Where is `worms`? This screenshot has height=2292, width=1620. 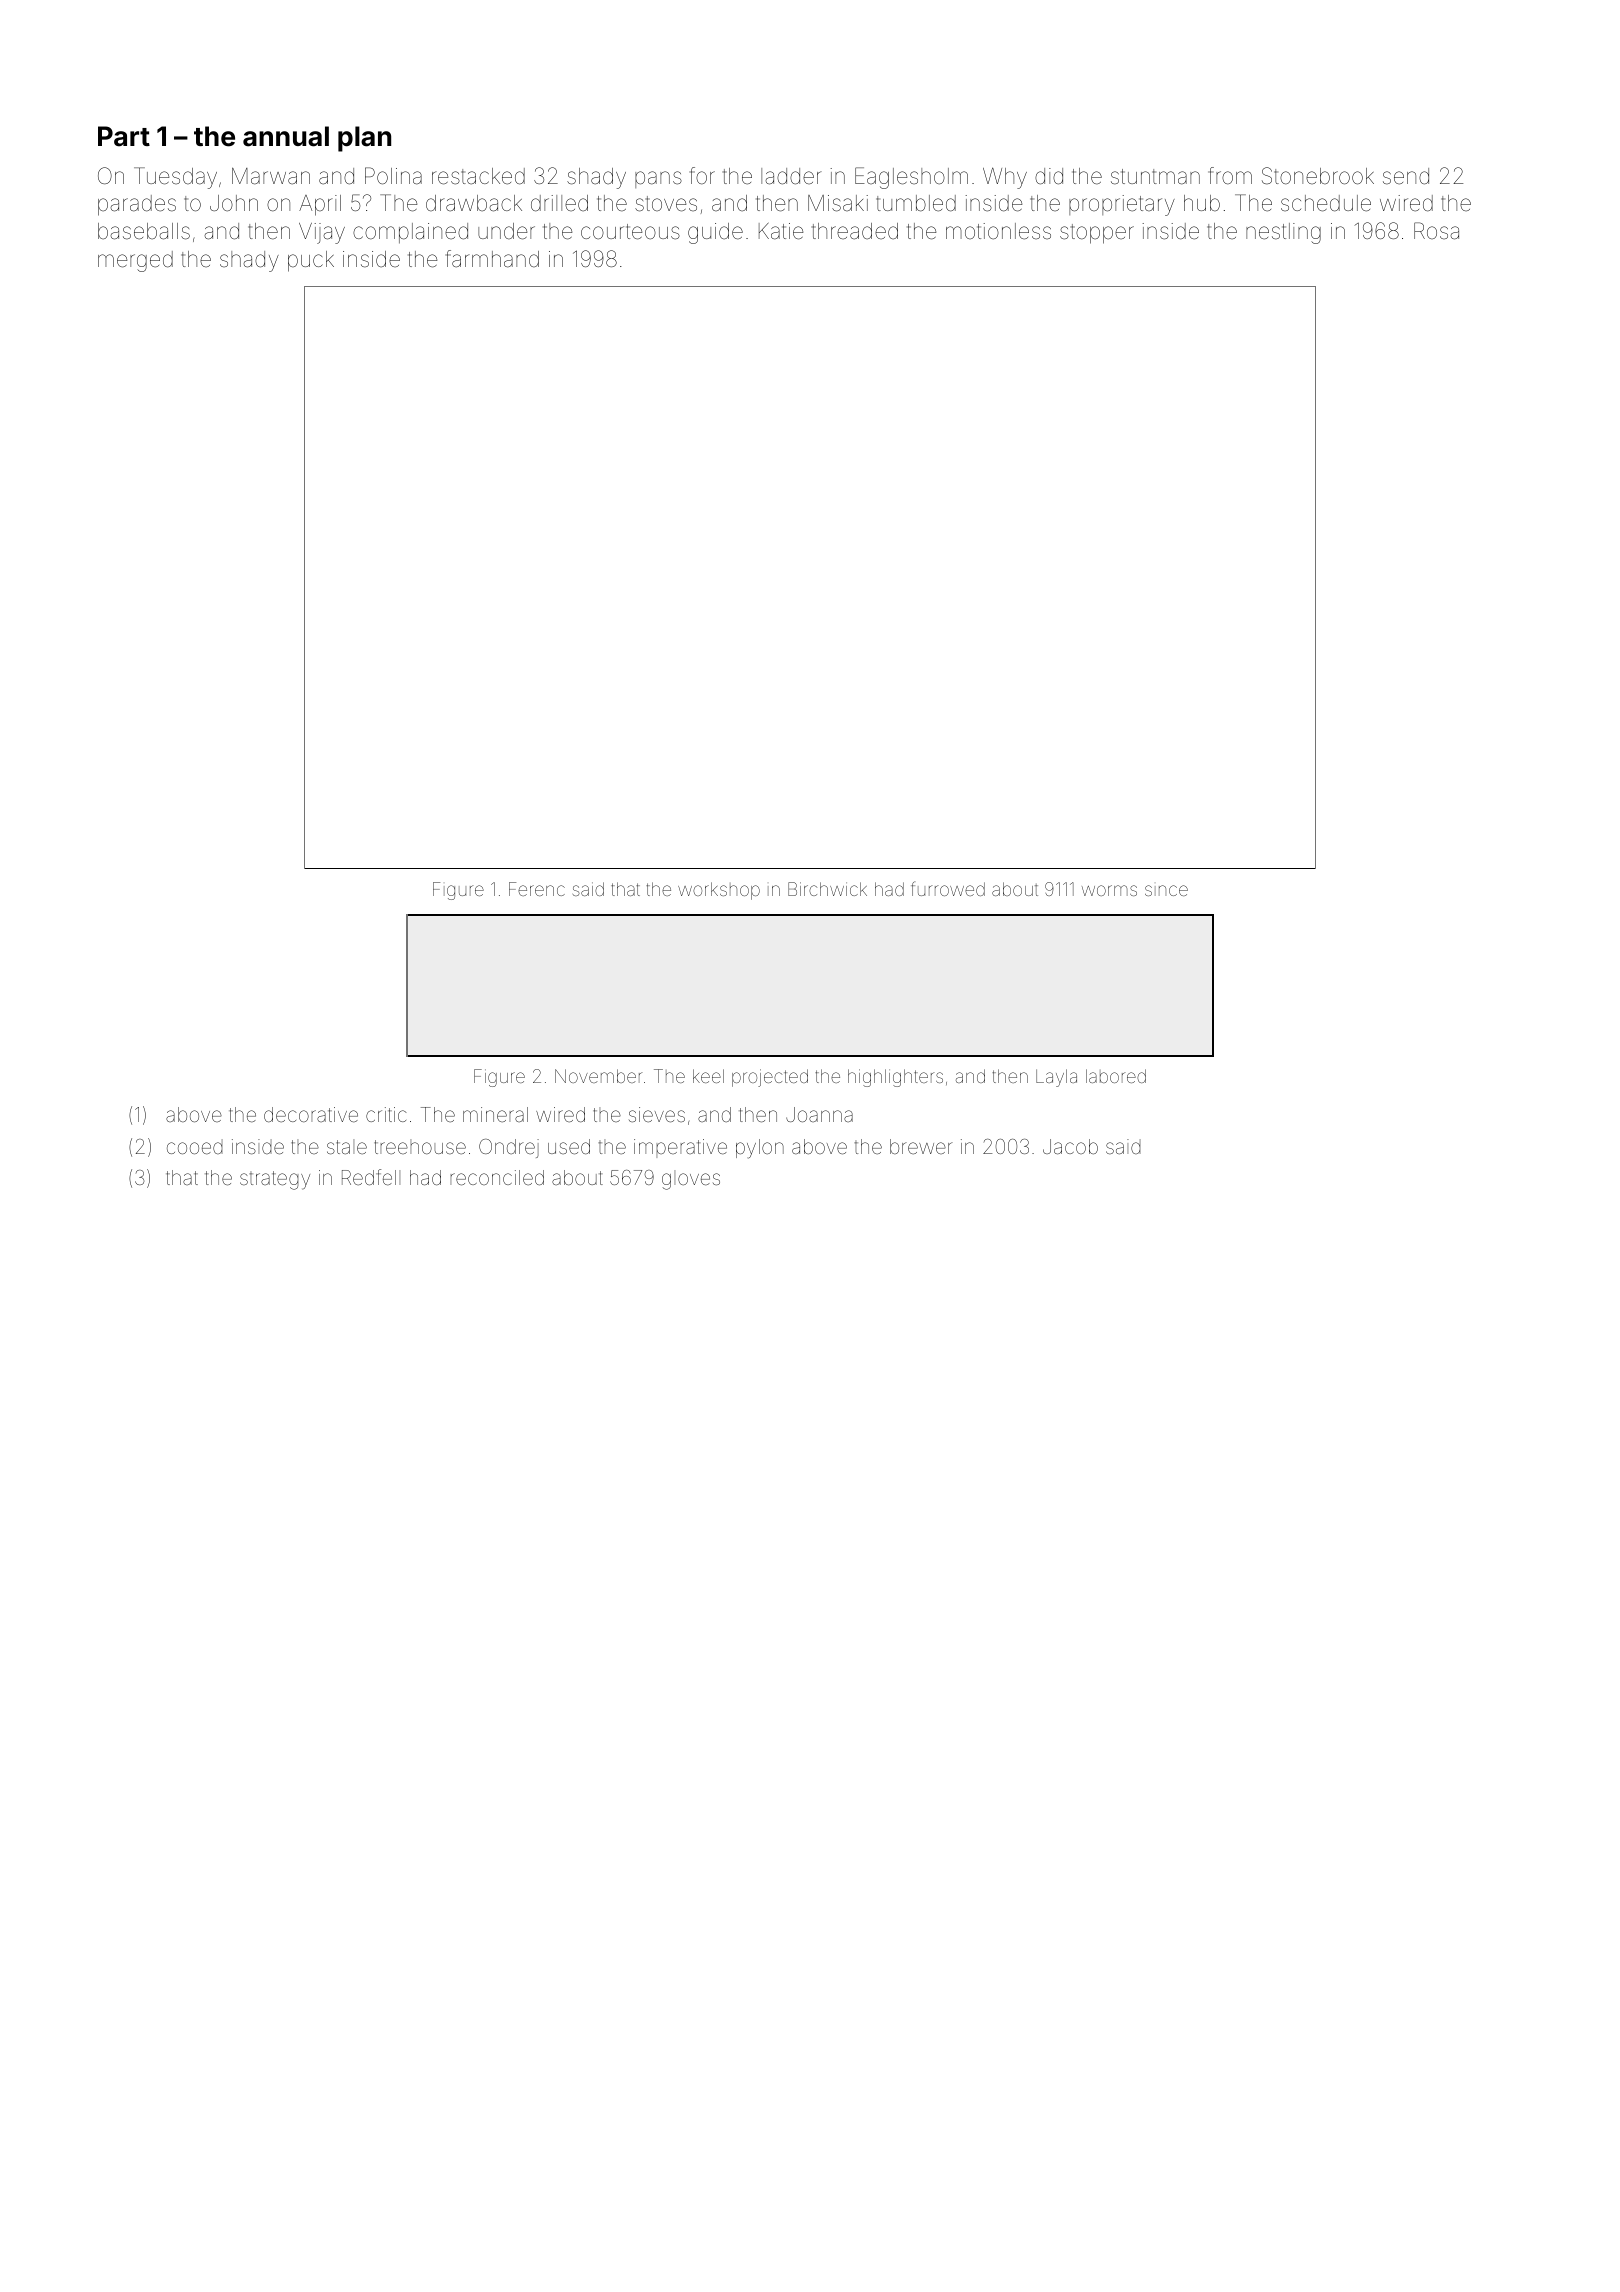 worms is located at coordinates (1109, 890).
